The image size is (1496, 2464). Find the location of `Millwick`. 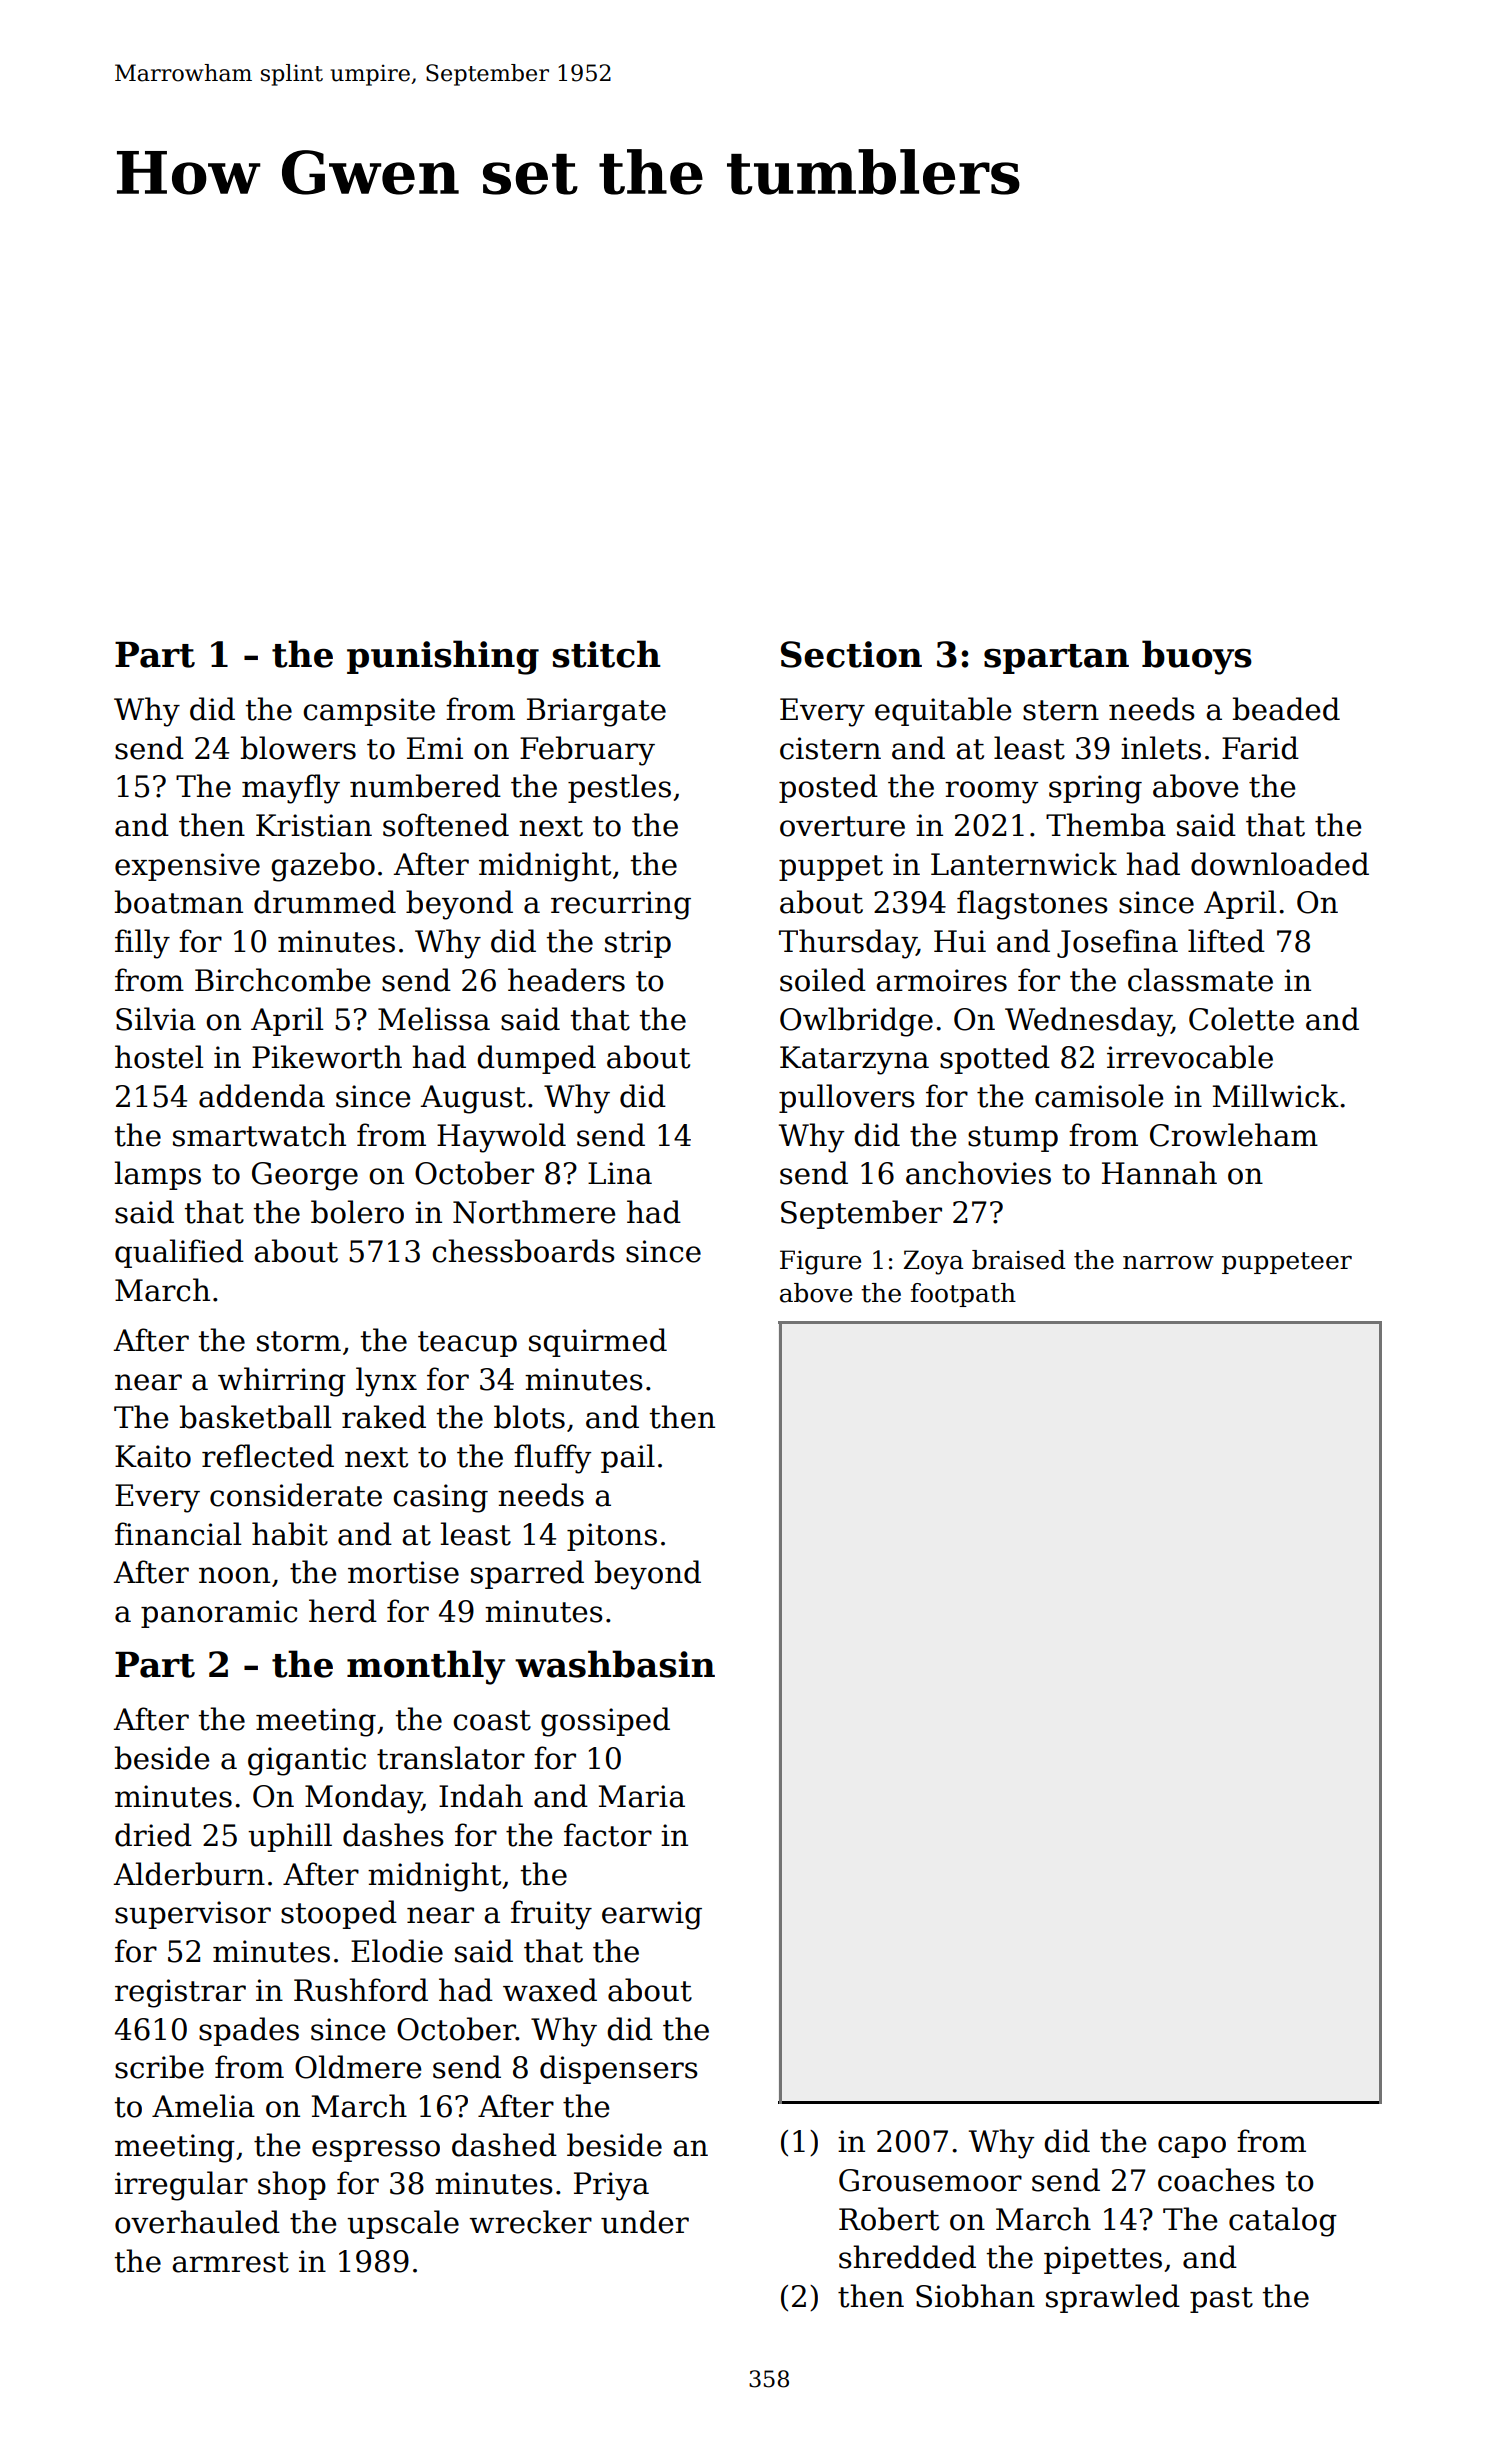

Millwick is located at coordinates (1276, 1096).
